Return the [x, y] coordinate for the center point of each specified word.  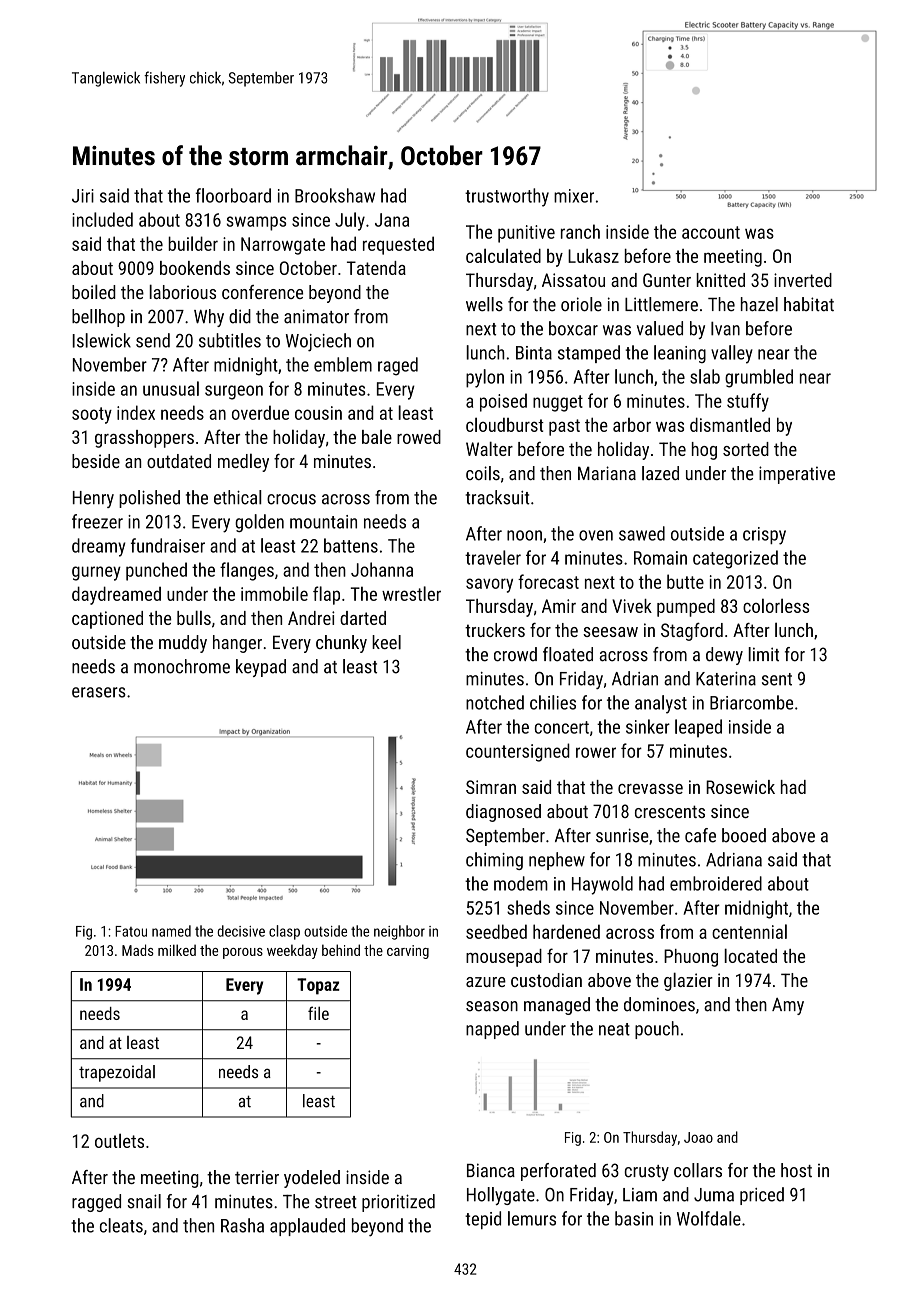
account [711, 232]
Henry [93, 499]
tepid [483, 1220]
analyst [661, 704]
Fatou [131, 931]
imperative [797, 475]
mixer [574, 196]
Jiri [83, 196]
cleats [121, 1225]
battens [351, 545]
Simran [491, 787]
